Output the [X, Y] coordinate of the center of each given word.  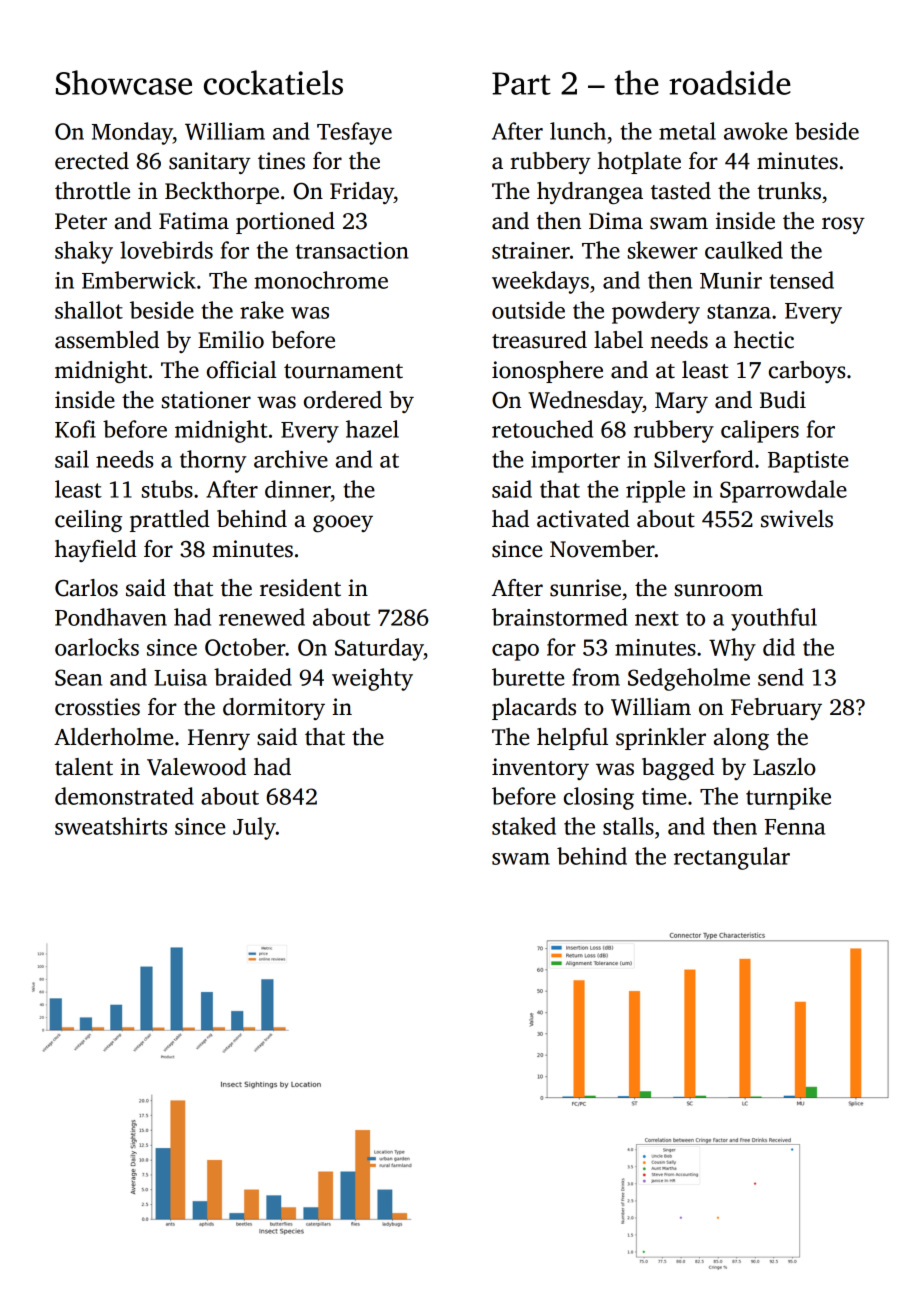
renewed [262, 617]
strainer [531, 250]
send [781, 677]
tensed [801, 280]
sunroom [719, 590]
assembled [107, 340]
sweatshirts [111, 826]
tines [281, 161]
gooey [343, 524]
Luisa [180, 677]
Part [521, 83]
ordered [343, 400]
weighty [372, 679]
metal [687, 131]
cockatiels [273, 82]
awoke [755, 131]
